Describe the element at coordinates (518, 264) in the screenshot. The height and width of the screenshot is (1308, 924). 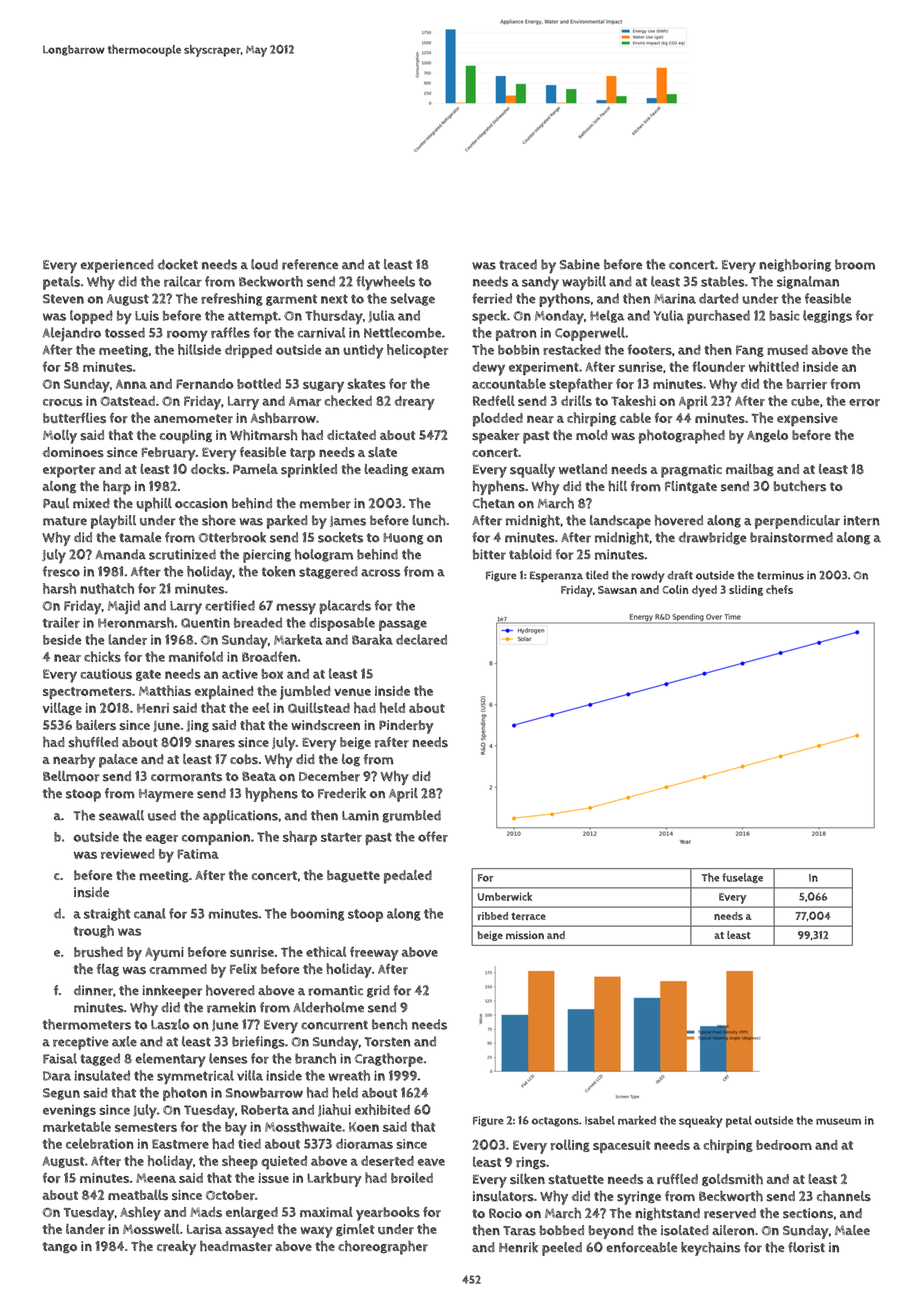
I see `traced` at that location.
